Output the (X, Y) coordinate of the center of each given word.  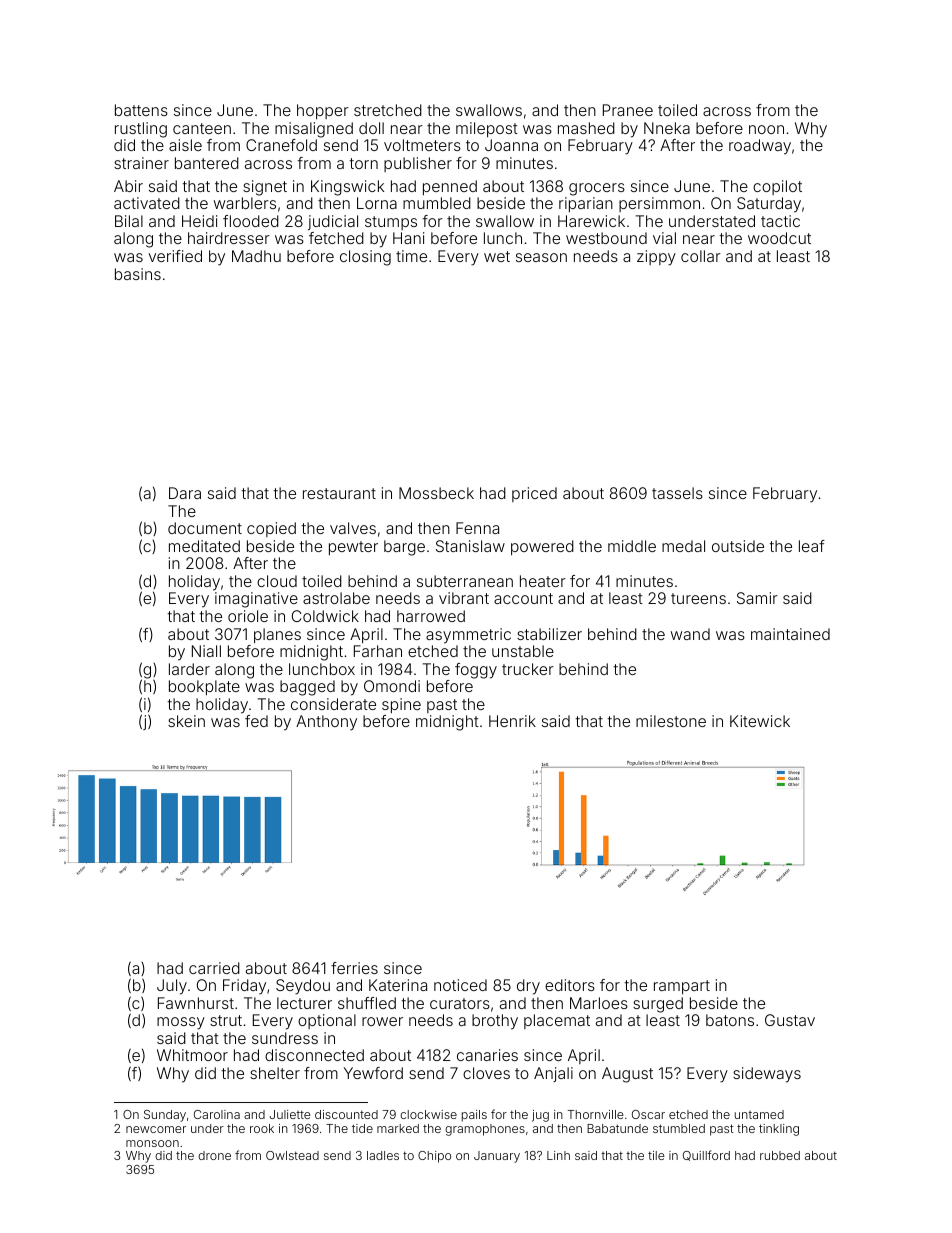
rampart (682, 987)
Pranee (628, 110)
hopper (323, 111)
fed (256, 721)
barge (404, 548)
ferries (354, 968)
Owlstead (292, 1155)
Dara (185, 493)
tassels (677, 493)
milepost (487, 129)
